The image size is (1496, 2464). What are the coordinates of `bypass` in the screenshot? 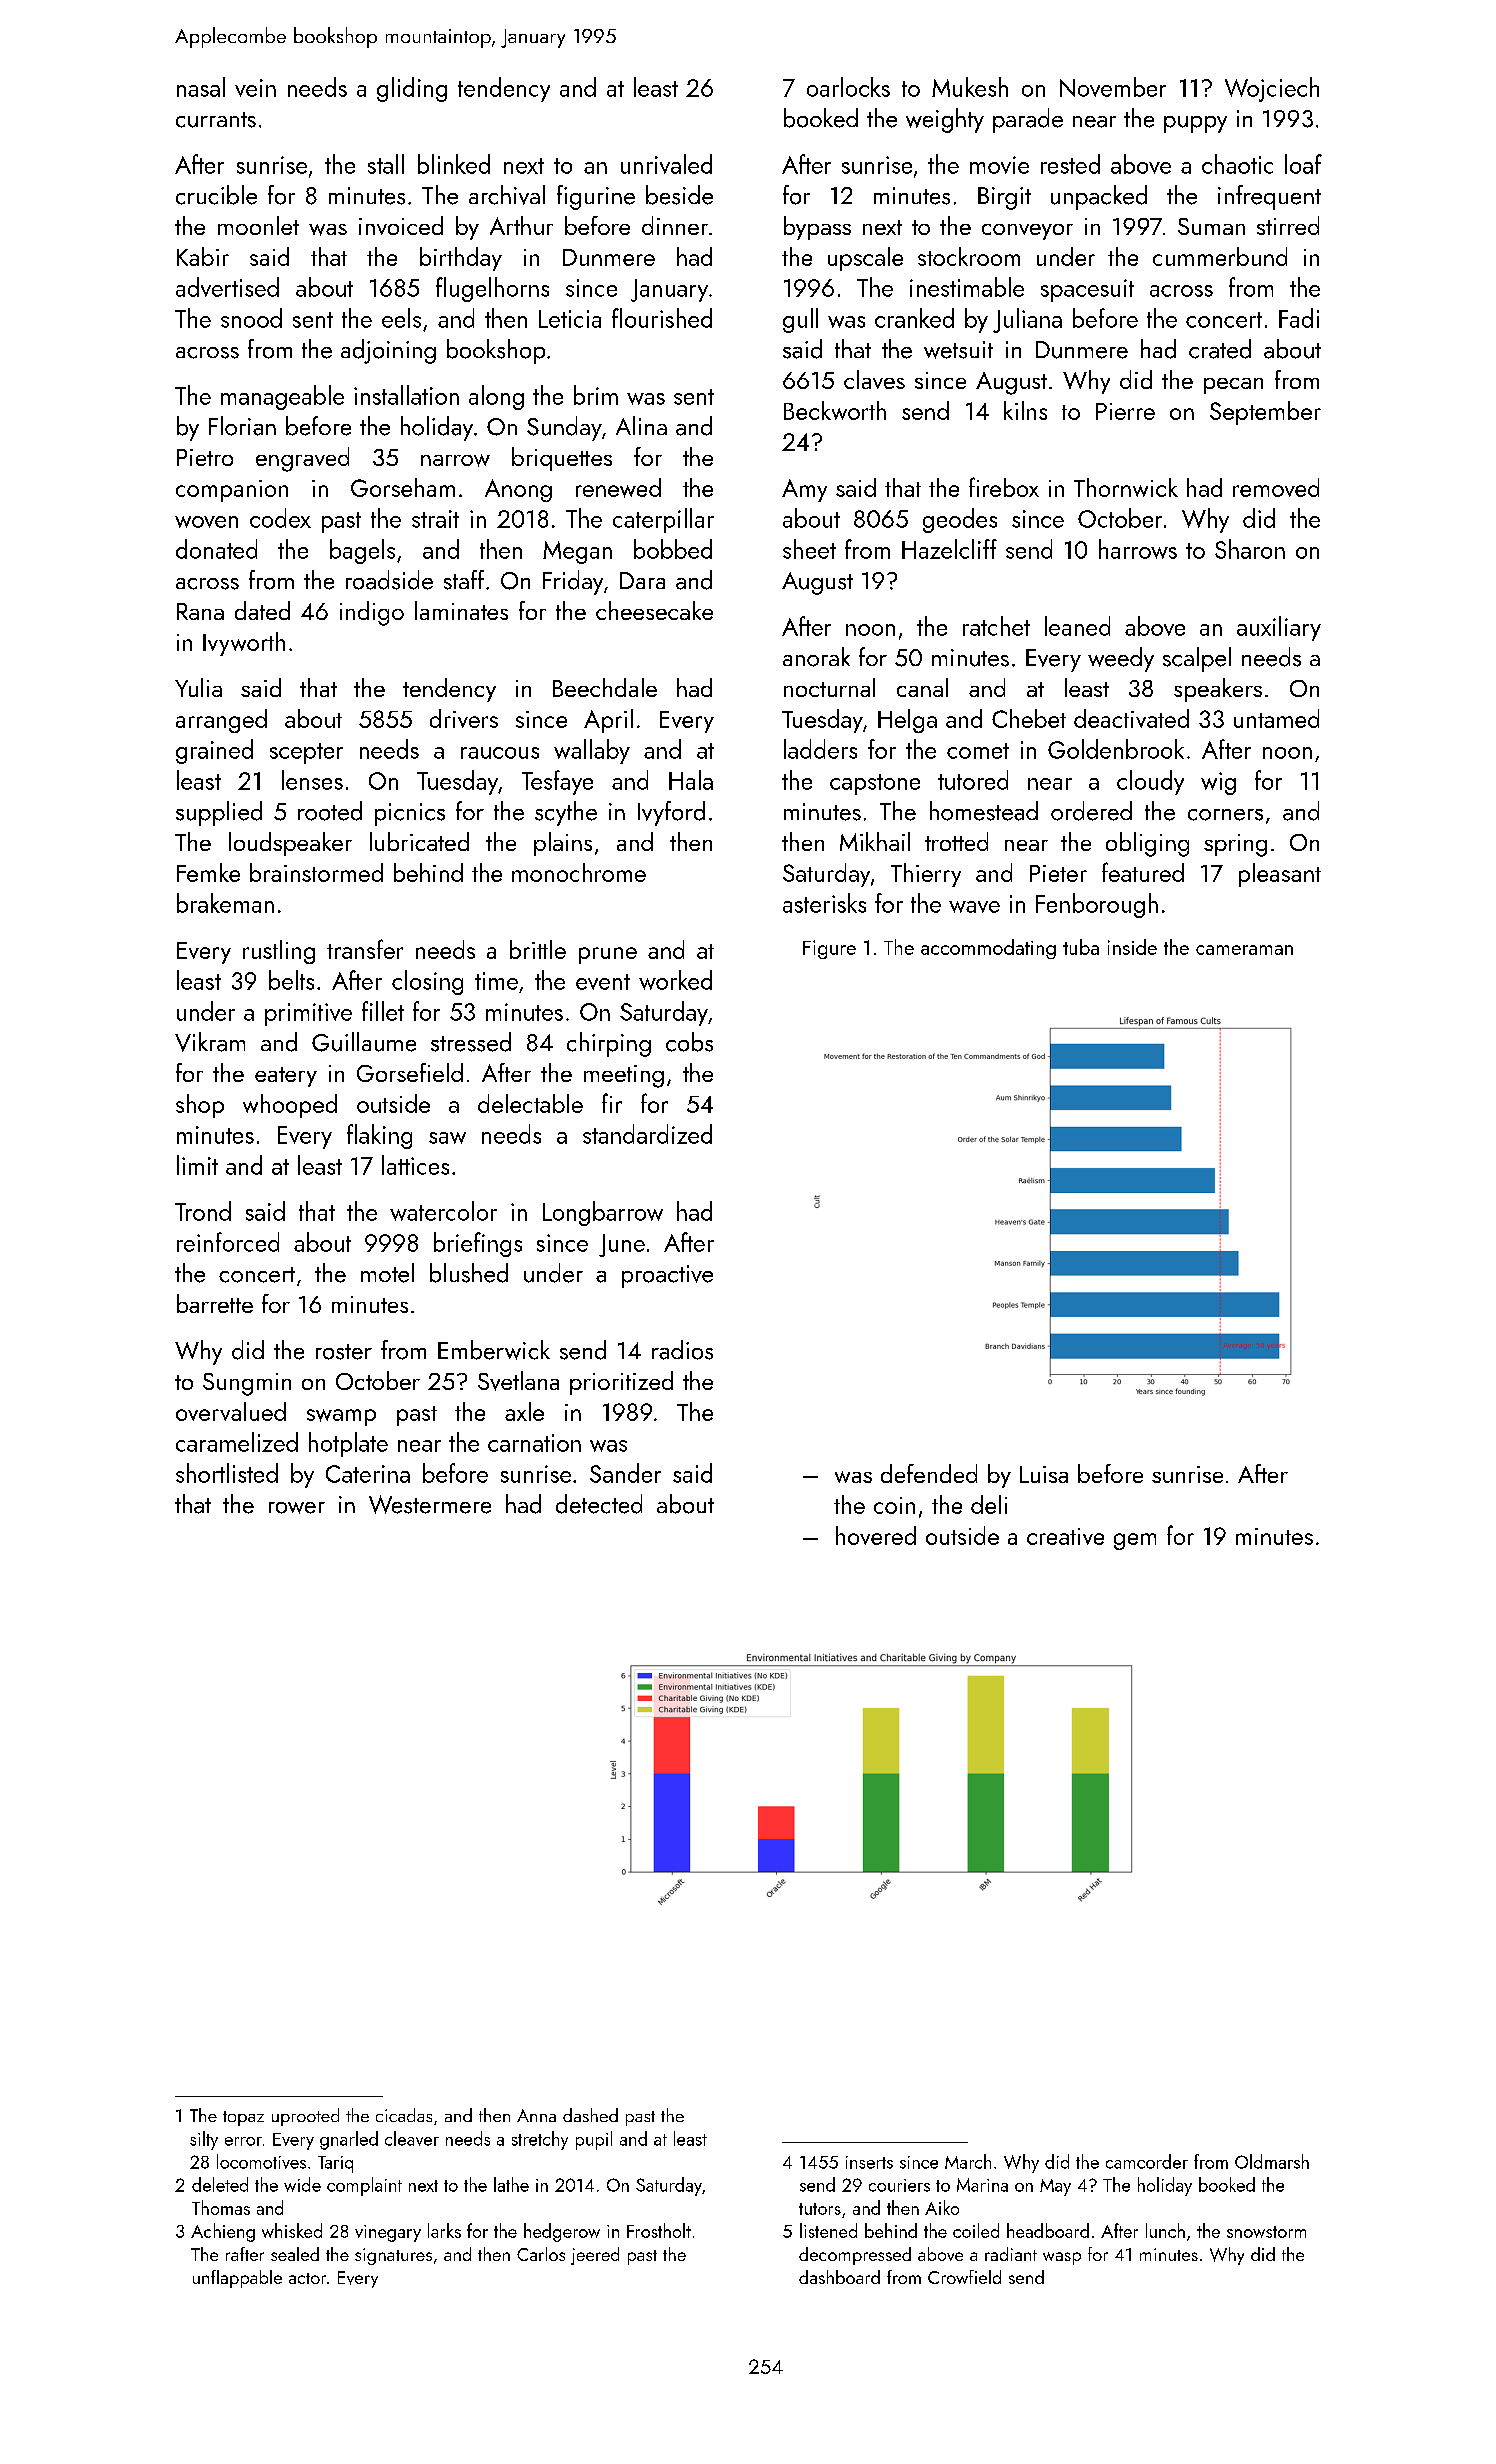 It's located at (817, 228).
